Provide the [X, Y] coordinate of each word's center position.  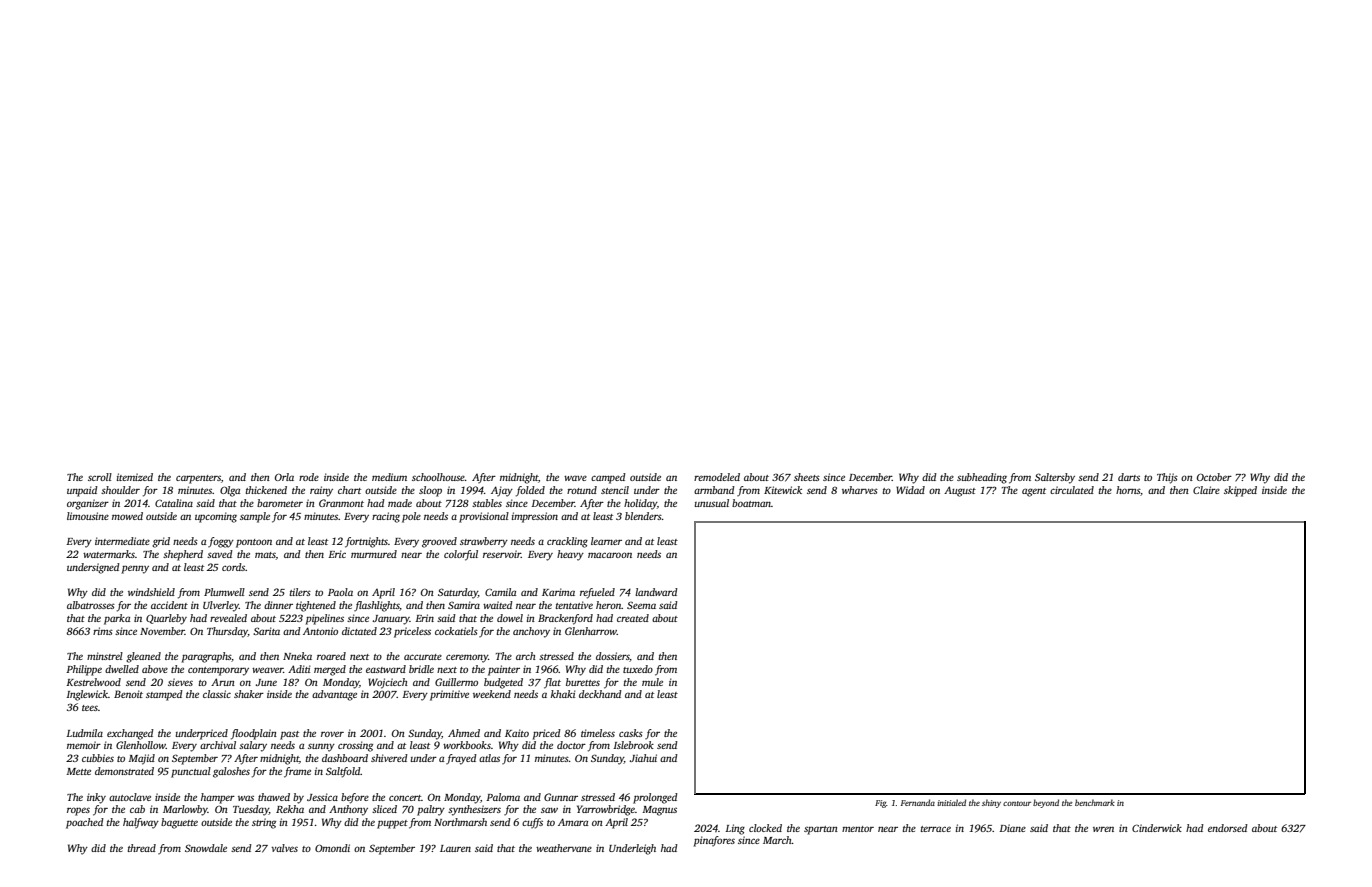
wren [1103, 829]
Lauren [455, 848]
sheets [807, 477]
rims [103, 631]
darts [1129, 477]
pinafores [714, 841]
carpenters [198, 479]
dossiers [613, 657]
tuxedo [638, 669]
